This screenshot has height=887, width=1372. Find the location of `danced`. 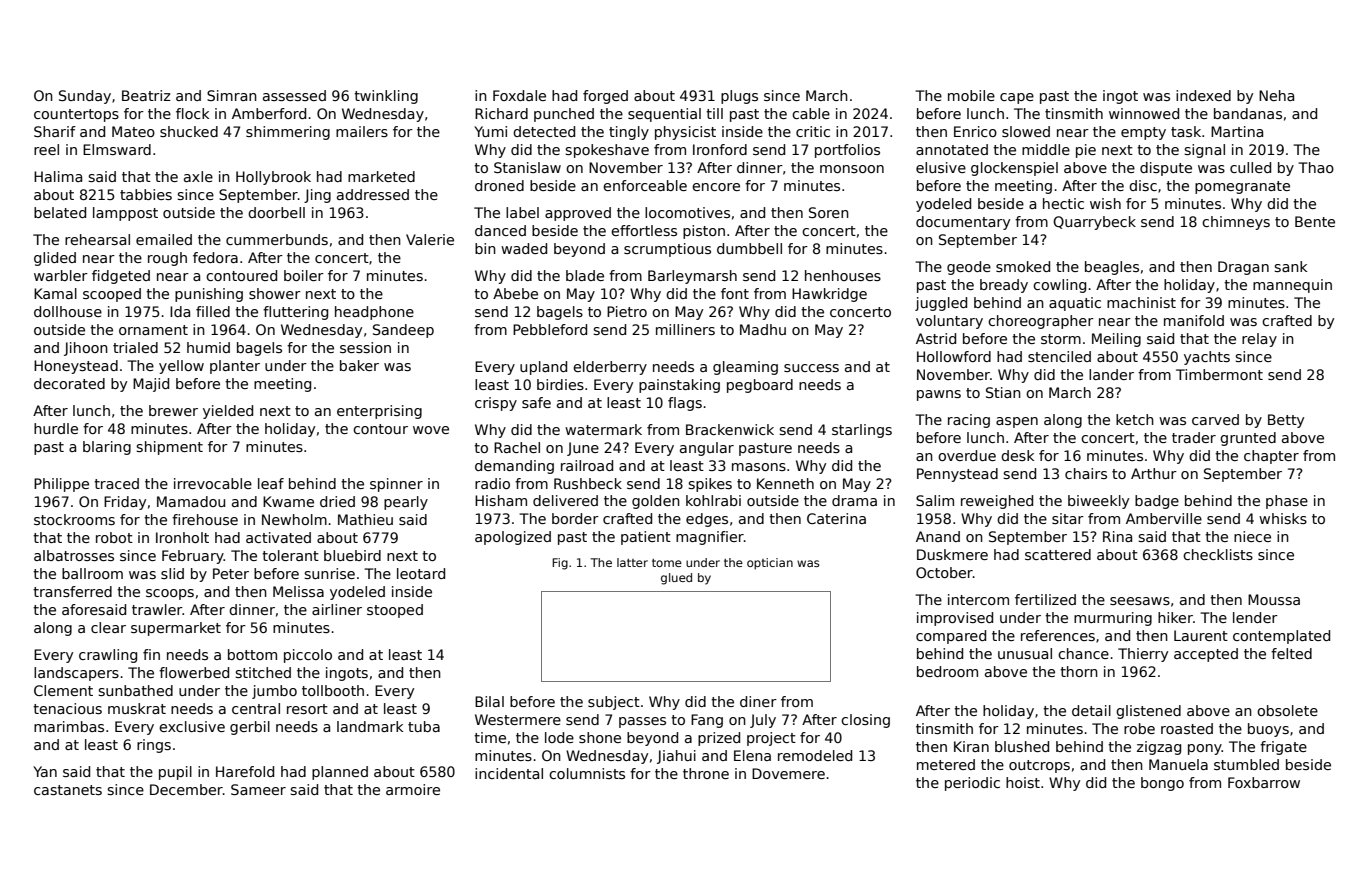

danced is located at coordinates (500, 230).
